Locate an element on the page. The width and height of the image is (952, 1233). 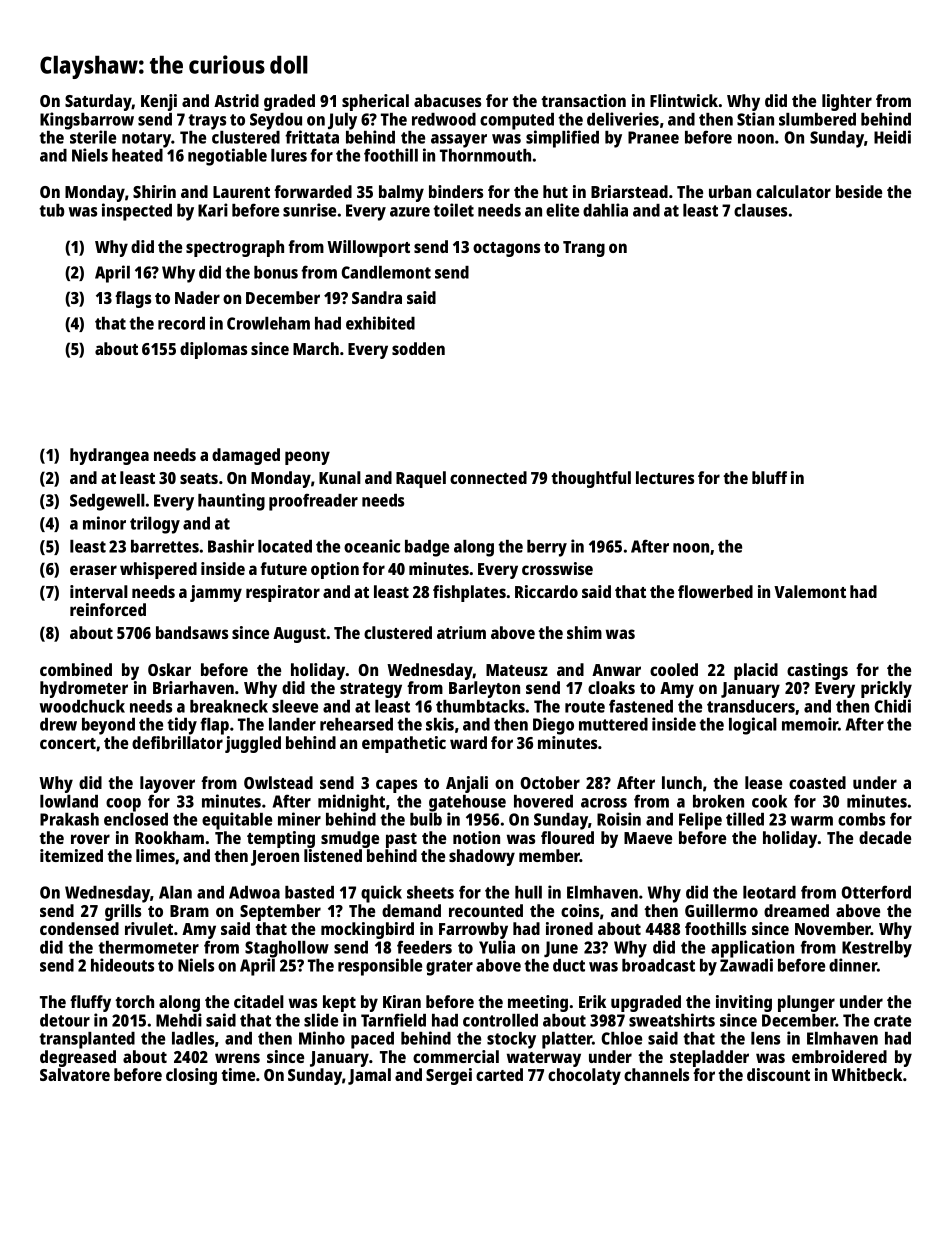
grills is located at coordinates (123, 912).
